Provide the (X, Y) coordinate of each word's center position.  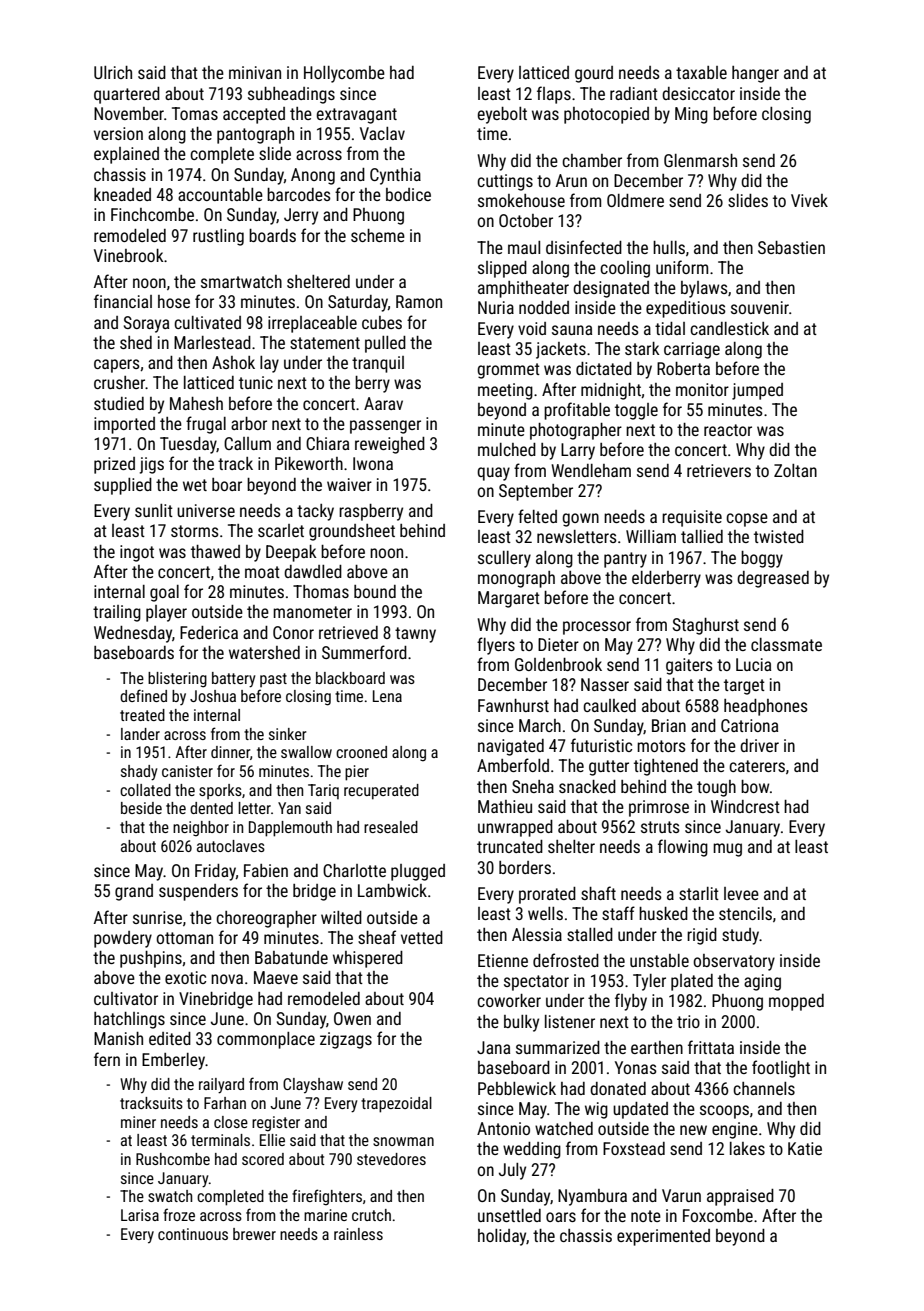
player (166, 613)
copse (747, 520)
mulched (507, 449)
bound (375, 591)
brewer (254, 1234)
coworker (509, 1000)
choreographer (266, 919)
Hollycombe (344, 74)
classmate (786, 644)
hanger (755, 74)
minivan (255, 72)
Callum (247, 443)
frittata (711, 1047)
